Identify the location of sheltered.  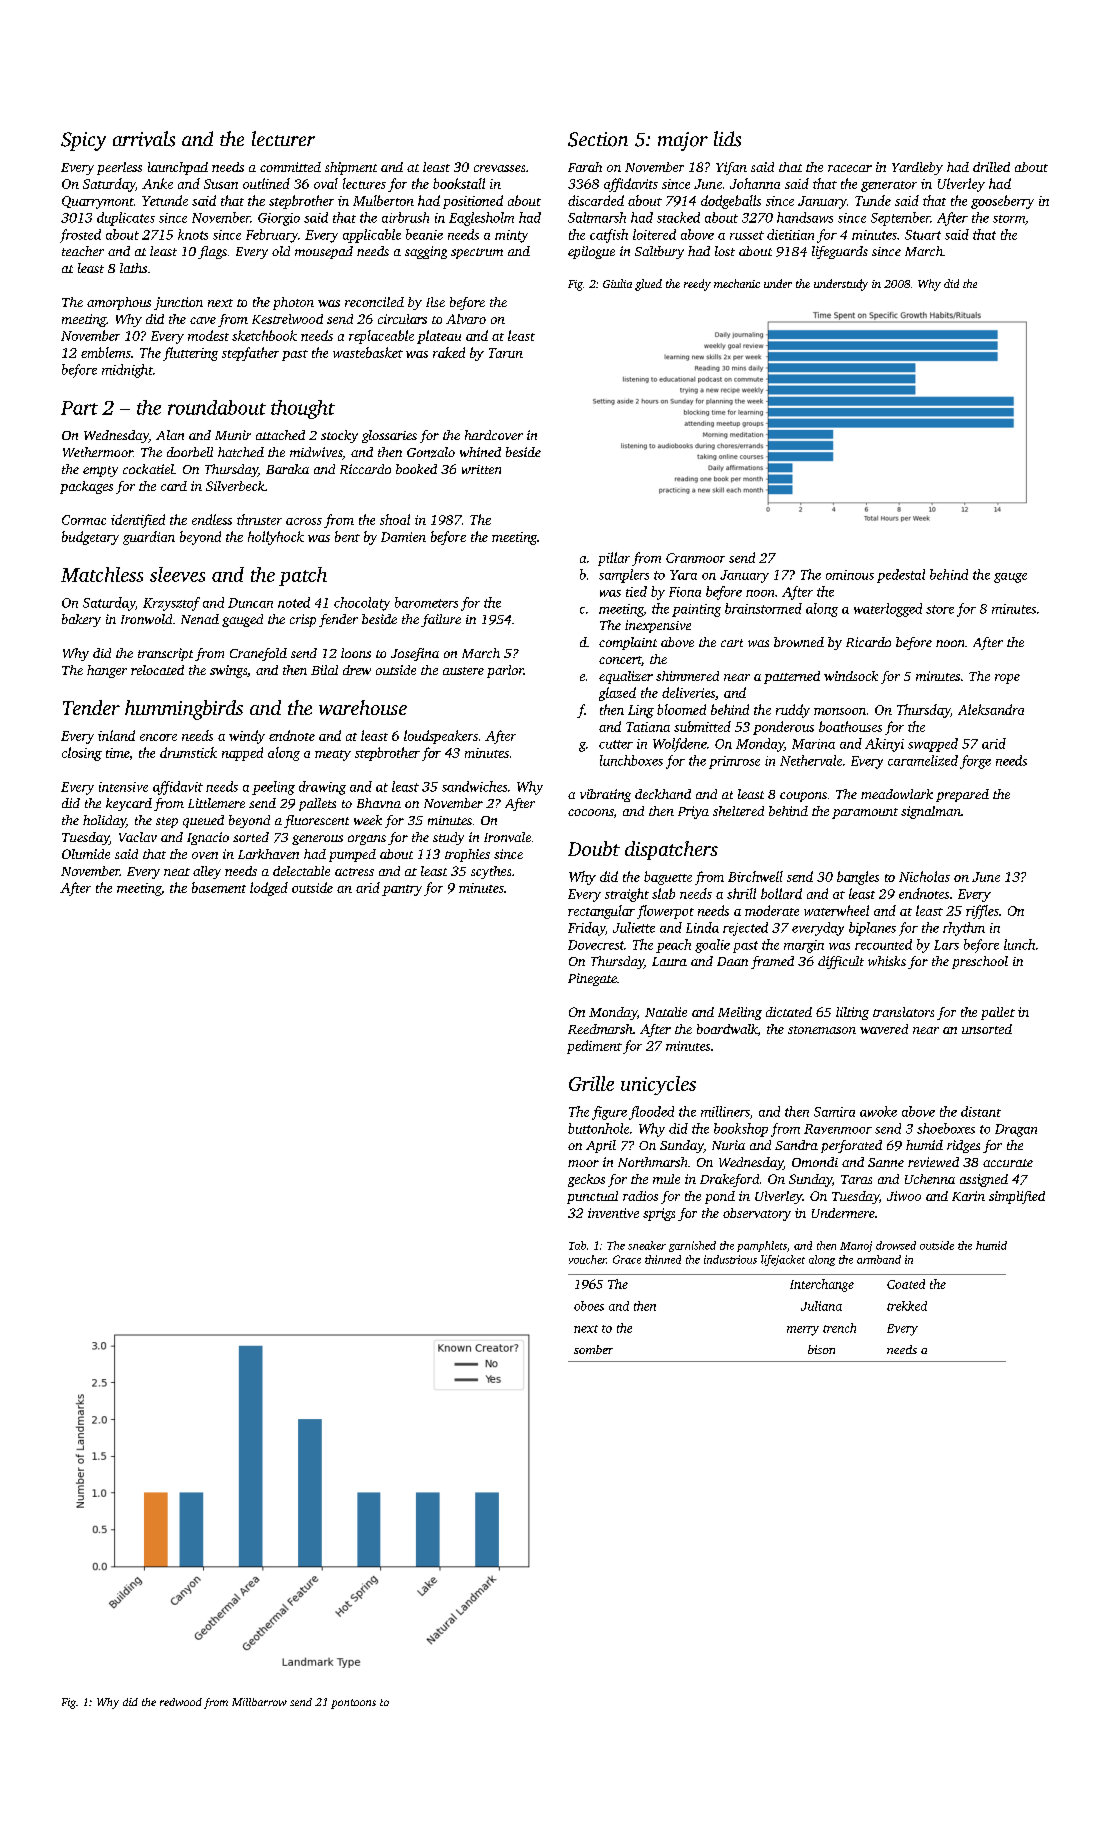
(738, 811).
